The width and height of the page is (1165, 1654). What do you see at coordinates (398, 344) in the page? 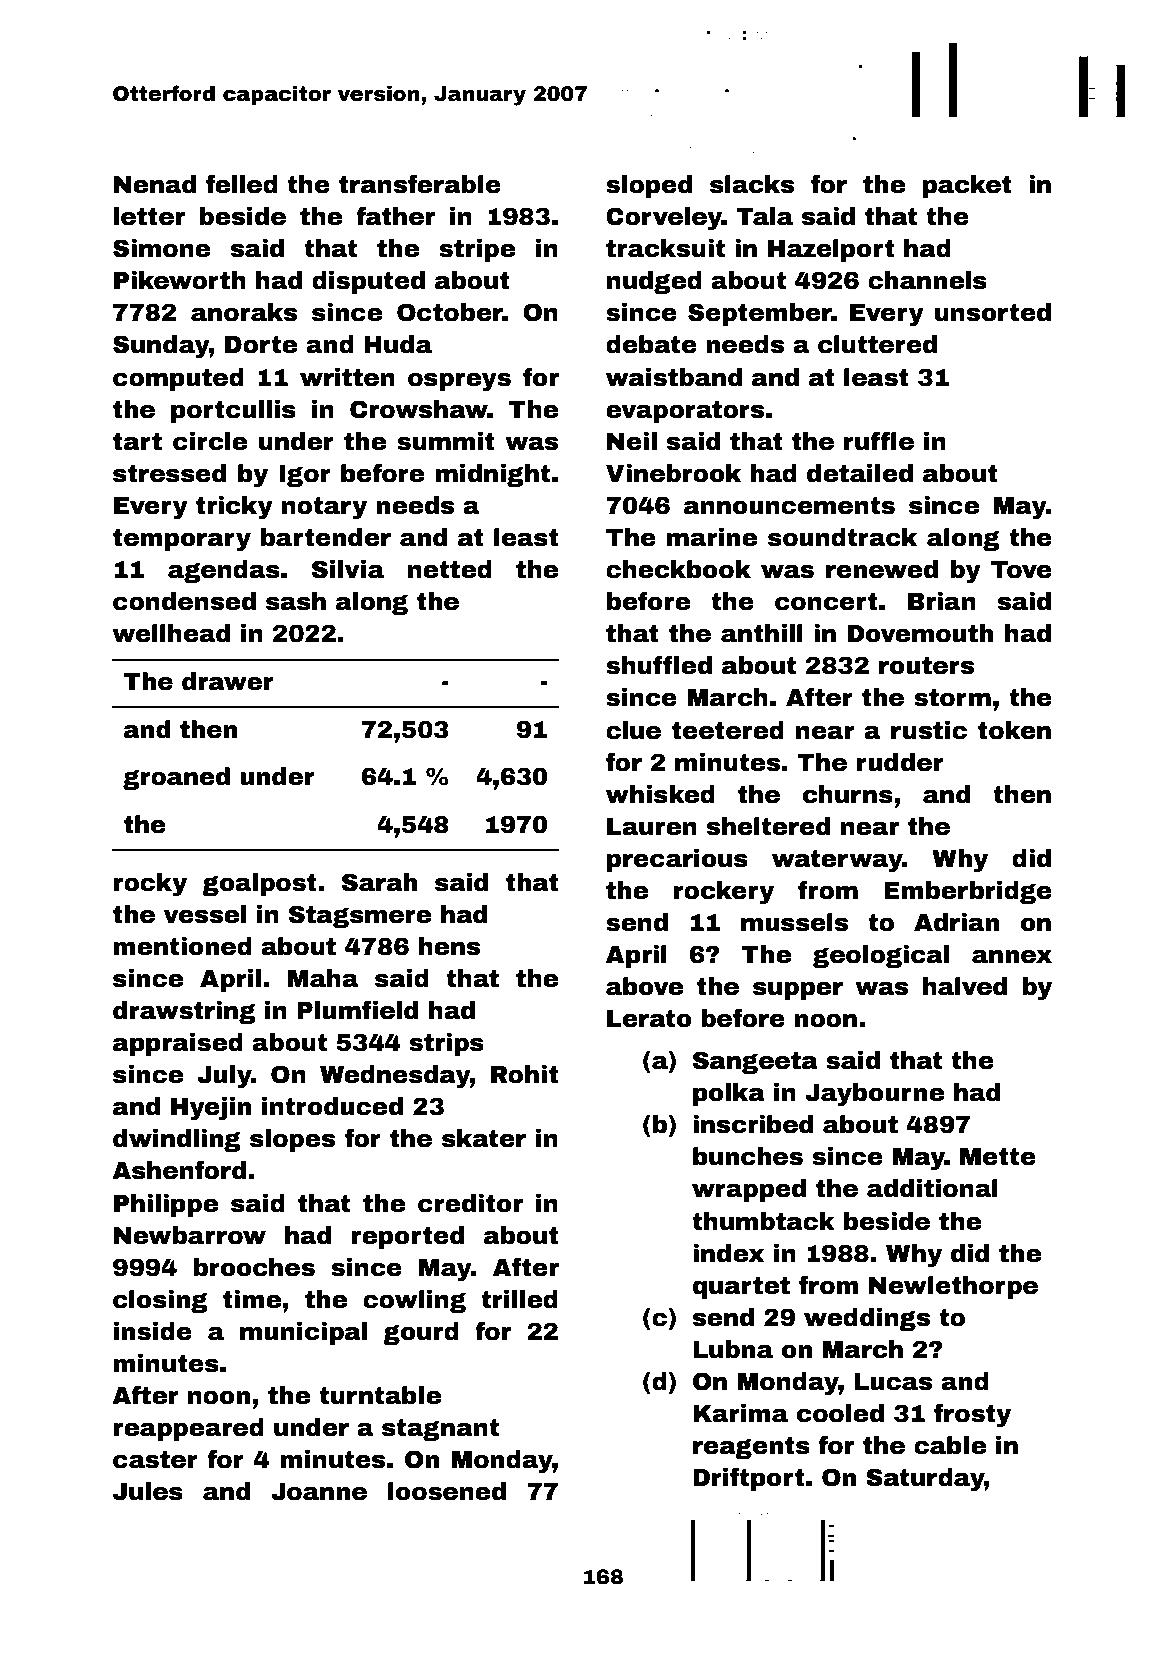
I see `Huda` at bounding box center [398, 344].
